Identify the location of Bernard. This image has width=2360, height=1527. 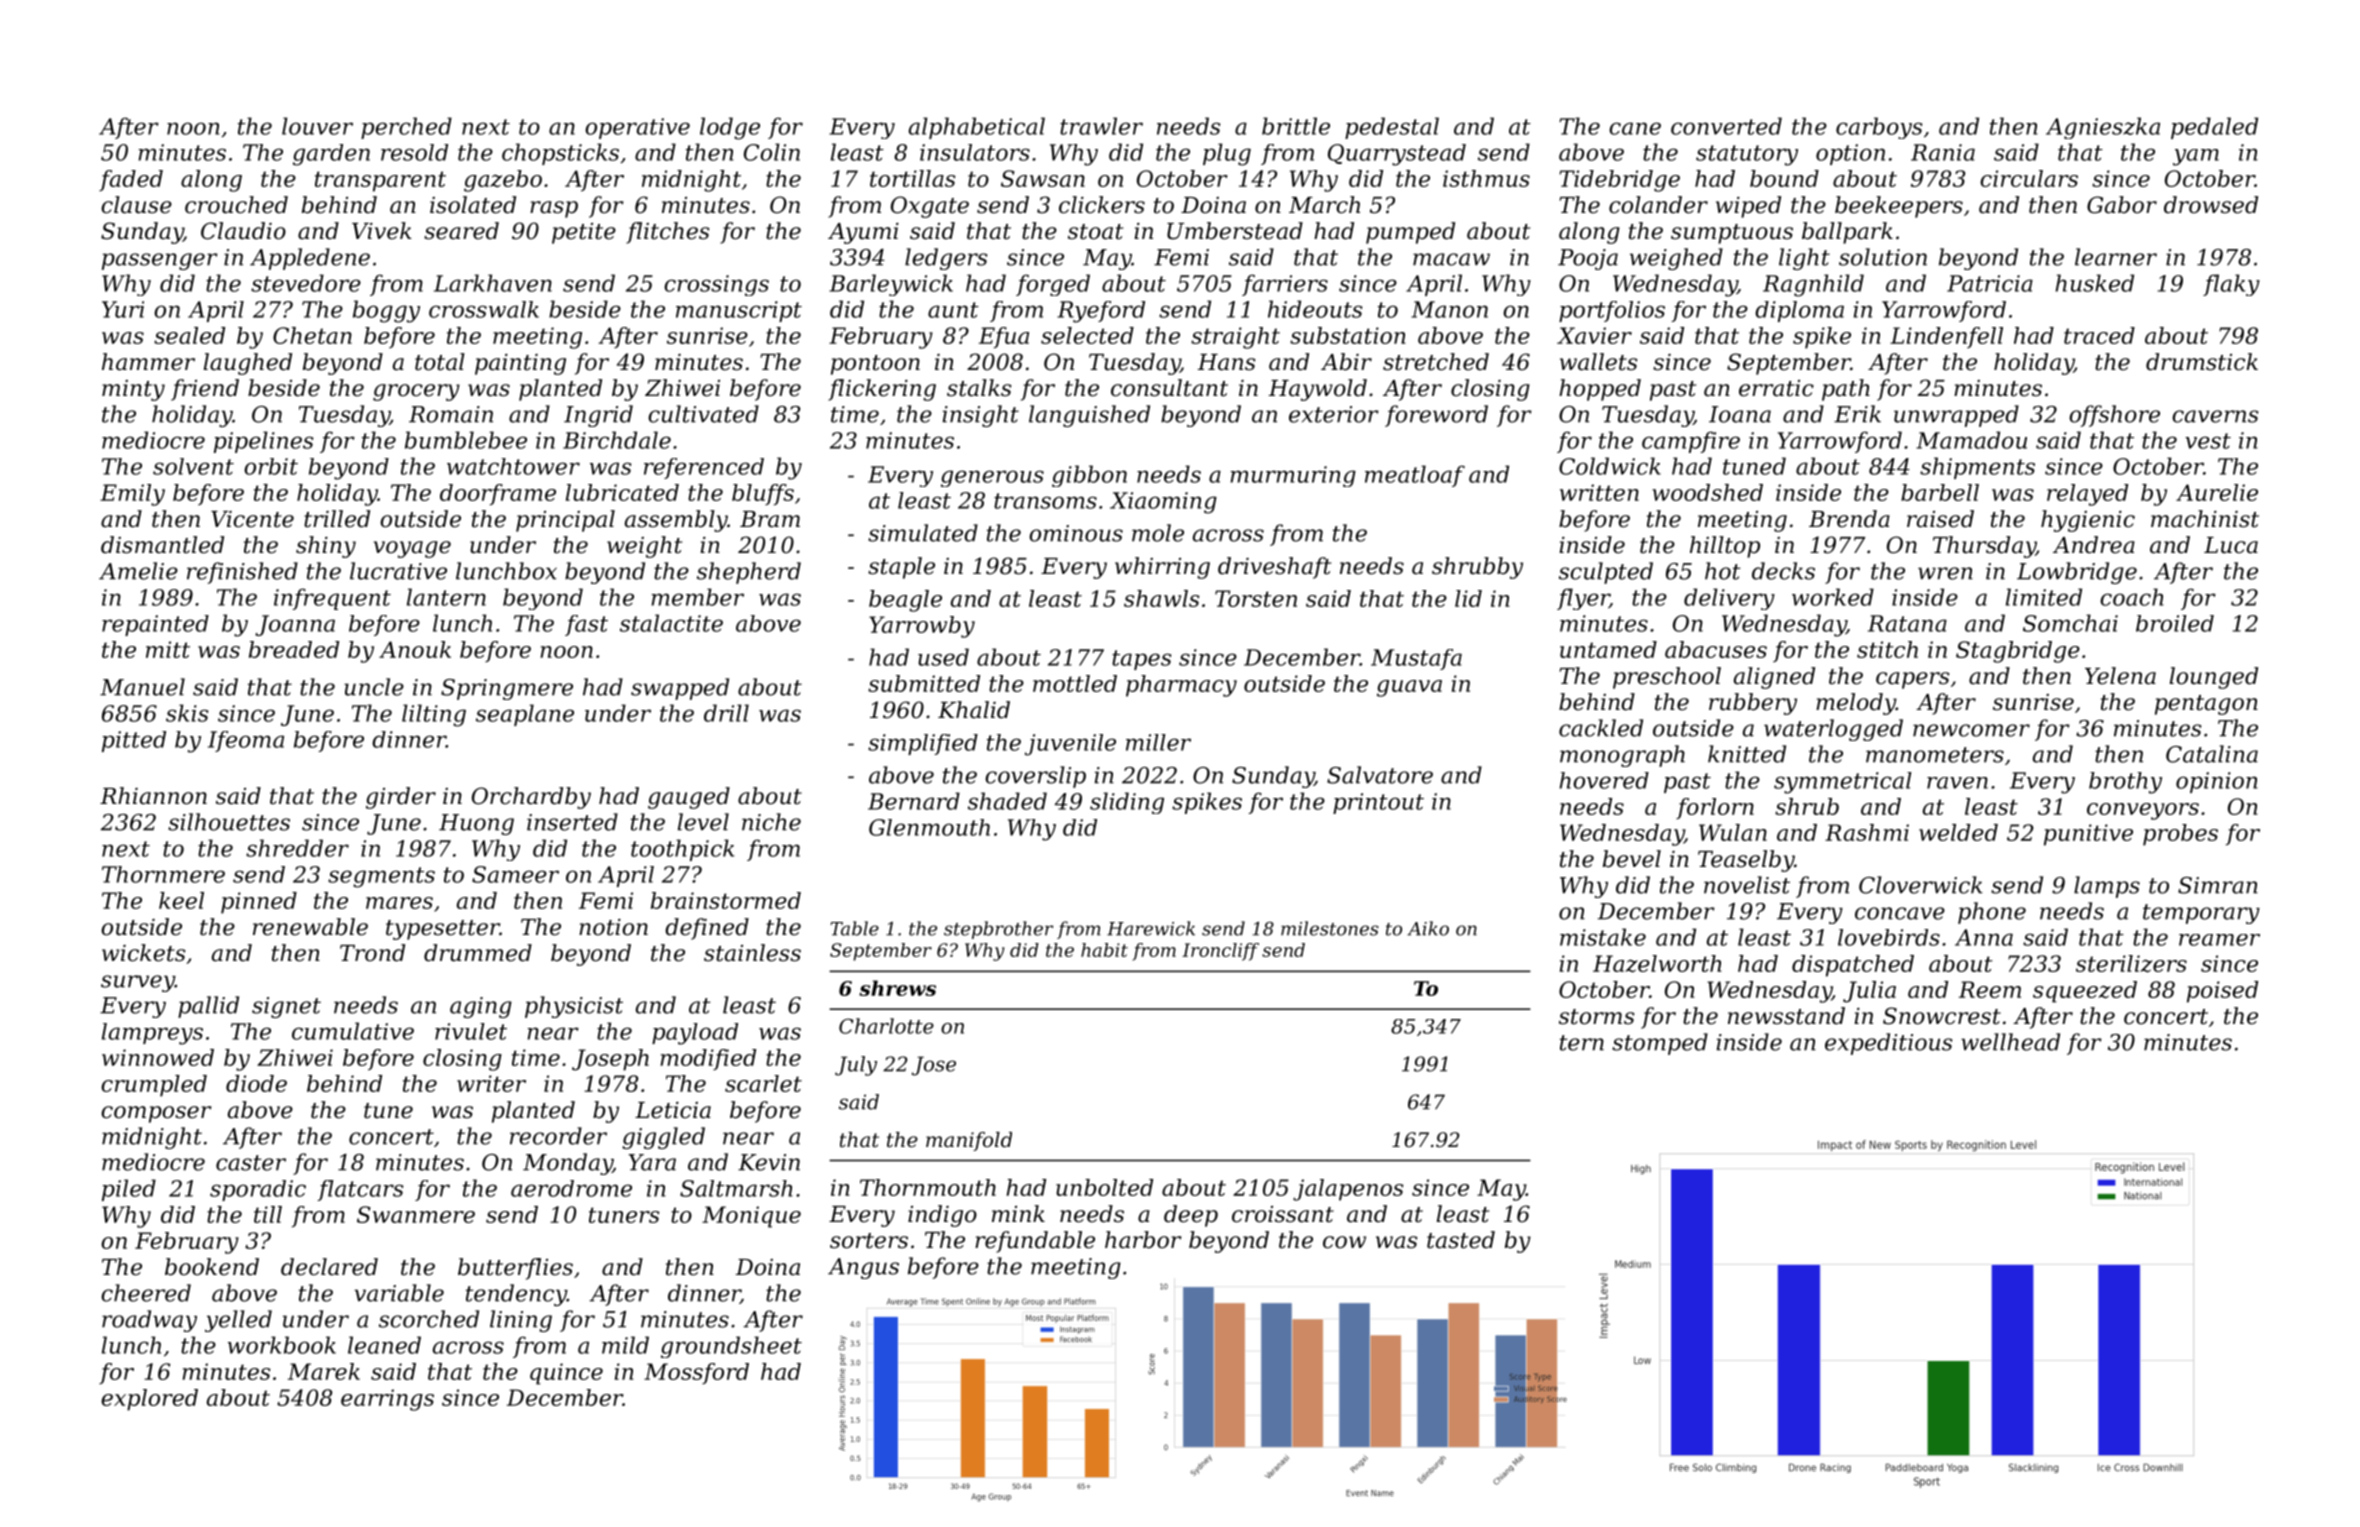
(914, 801).
